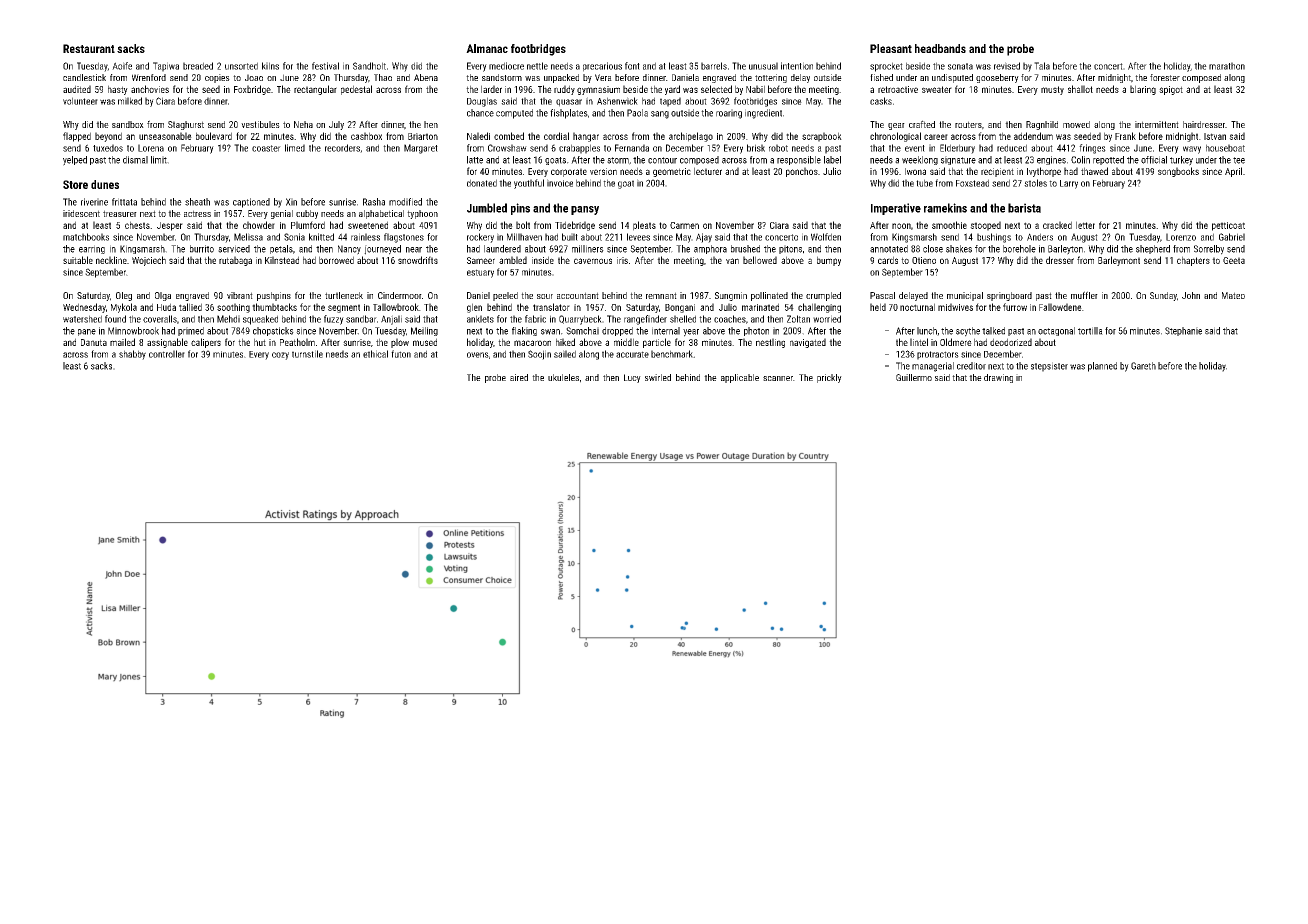 This page has width=1308, height=924. What do you see at coordinates (1090, 331) in the page?
I see `tortilla` at bounding box center [1090, 331].
